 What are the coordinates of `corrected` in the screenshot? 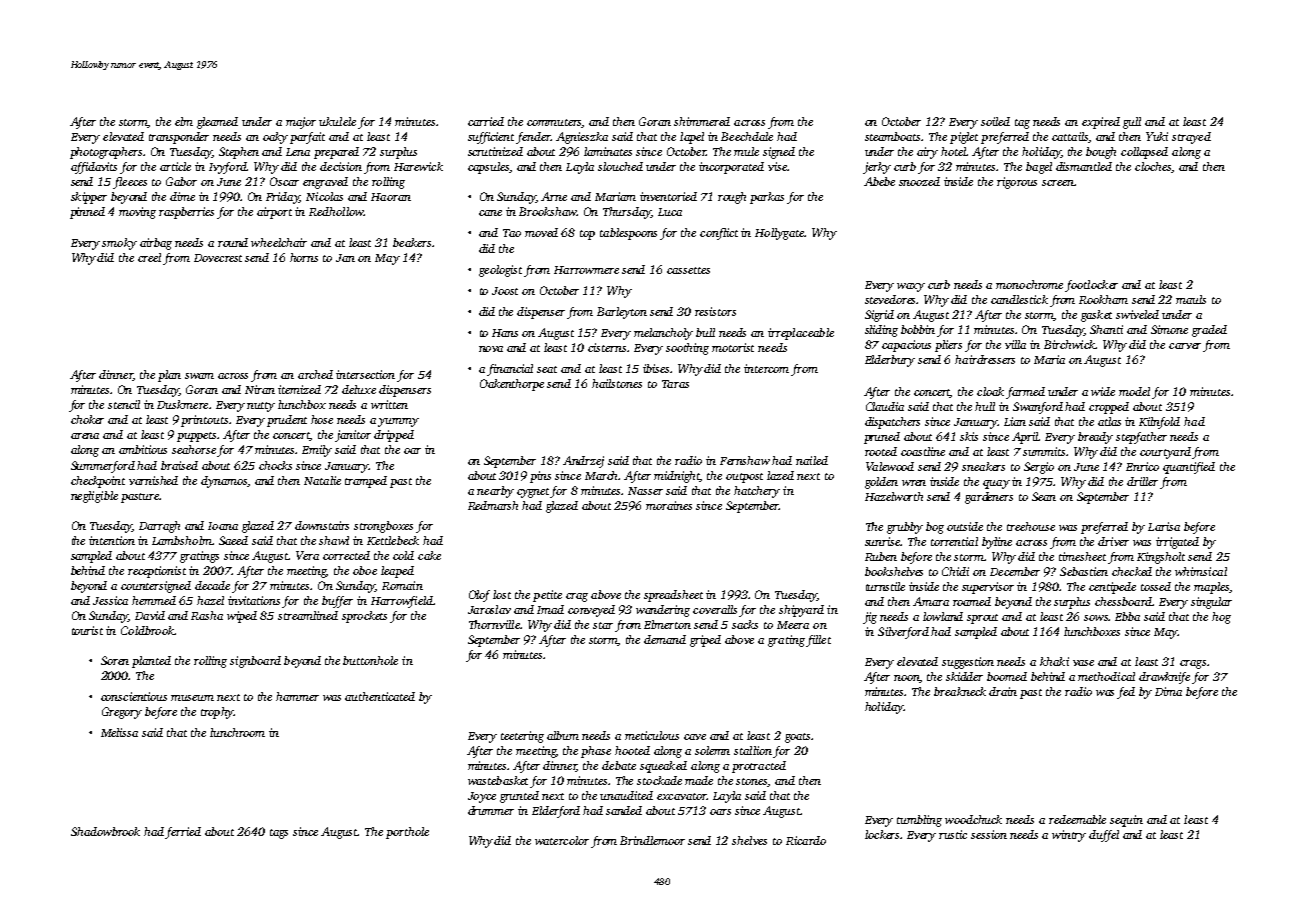 It's located at (346, 555).
